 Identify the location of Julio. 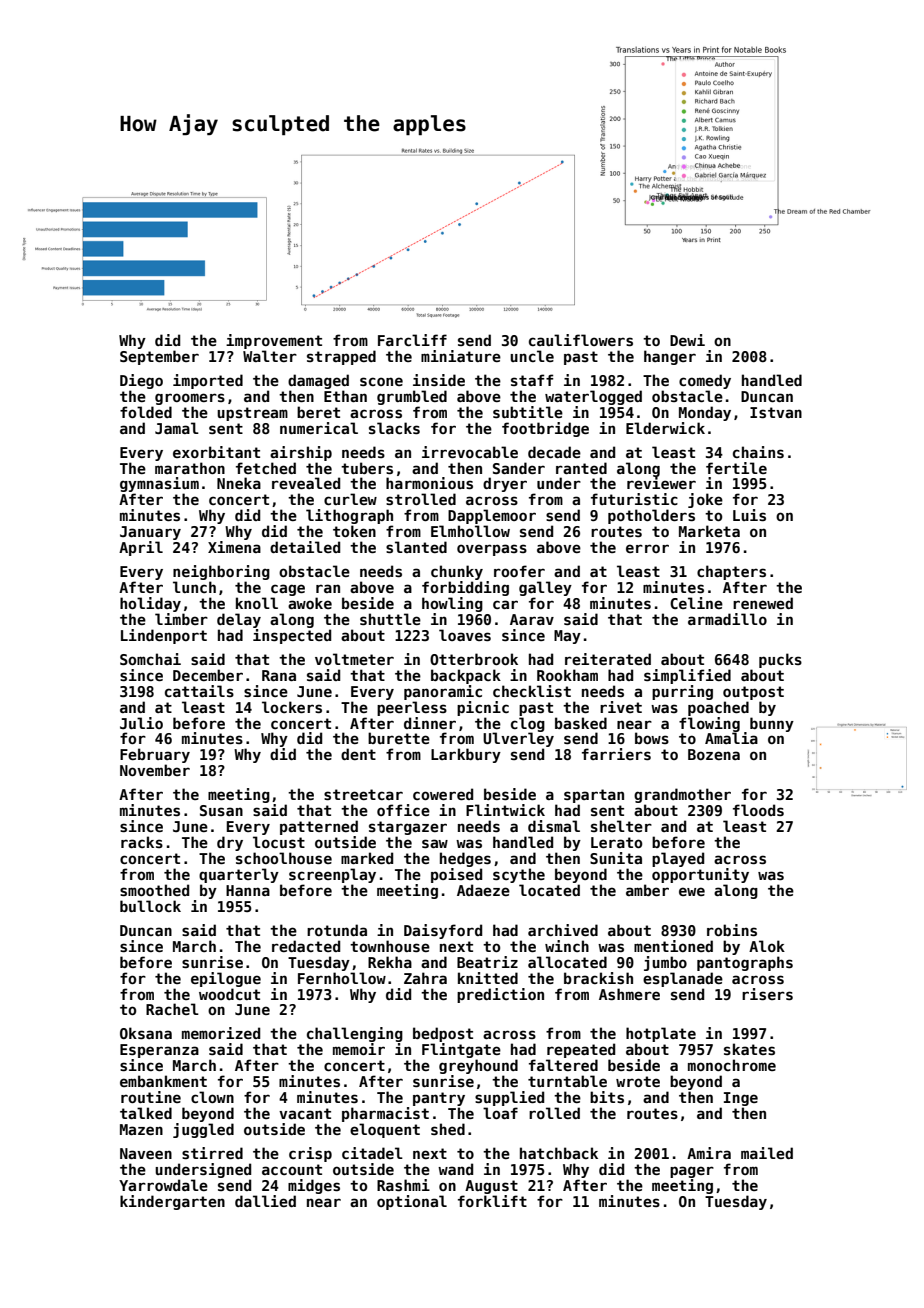
(141, 723).
